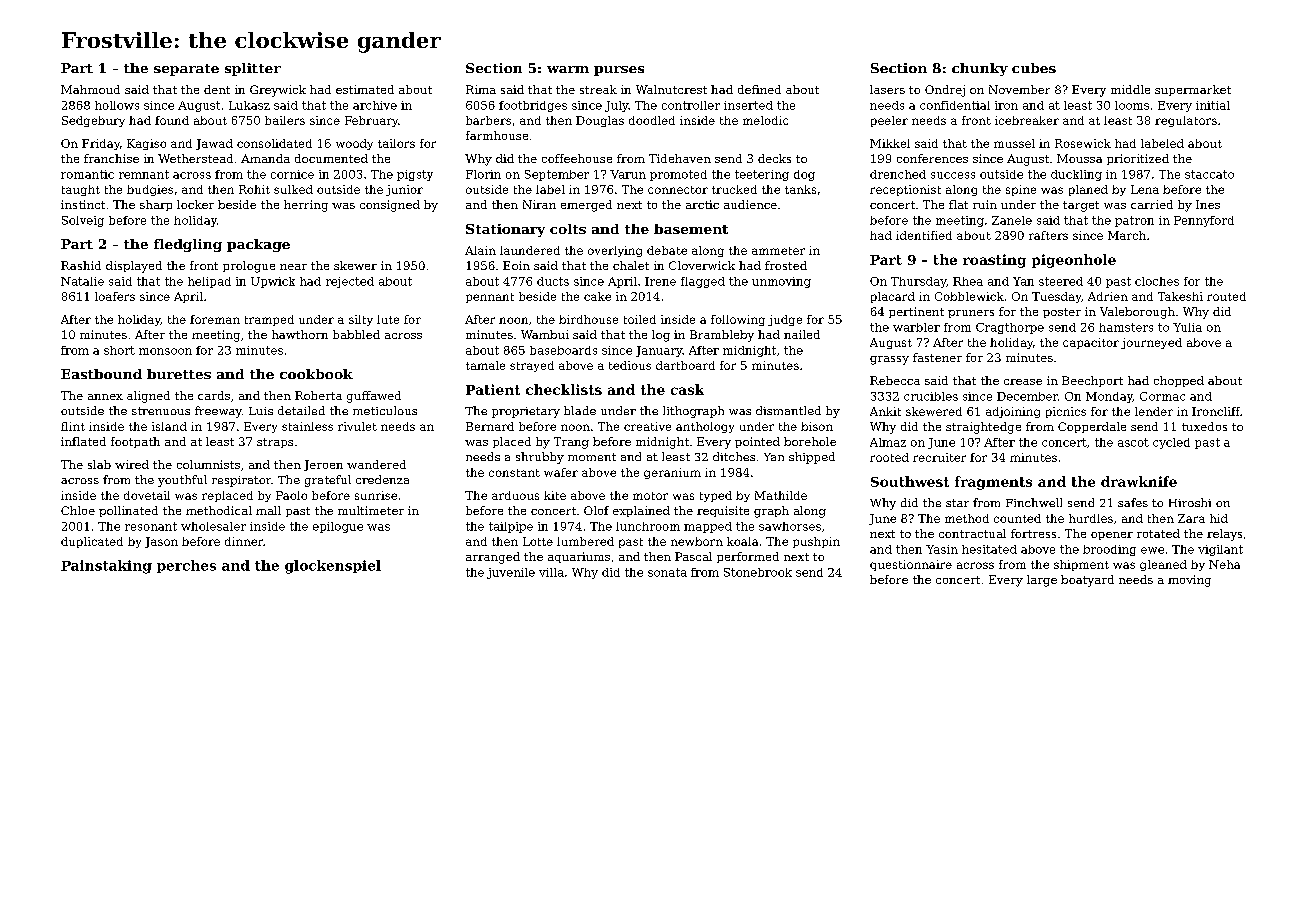 Image resolution: width=1308 pixels, height=924 pixels. What do you see at coordinates (1213, 105) in the page?
I see `initial` at bounding box center [1213, 105].
